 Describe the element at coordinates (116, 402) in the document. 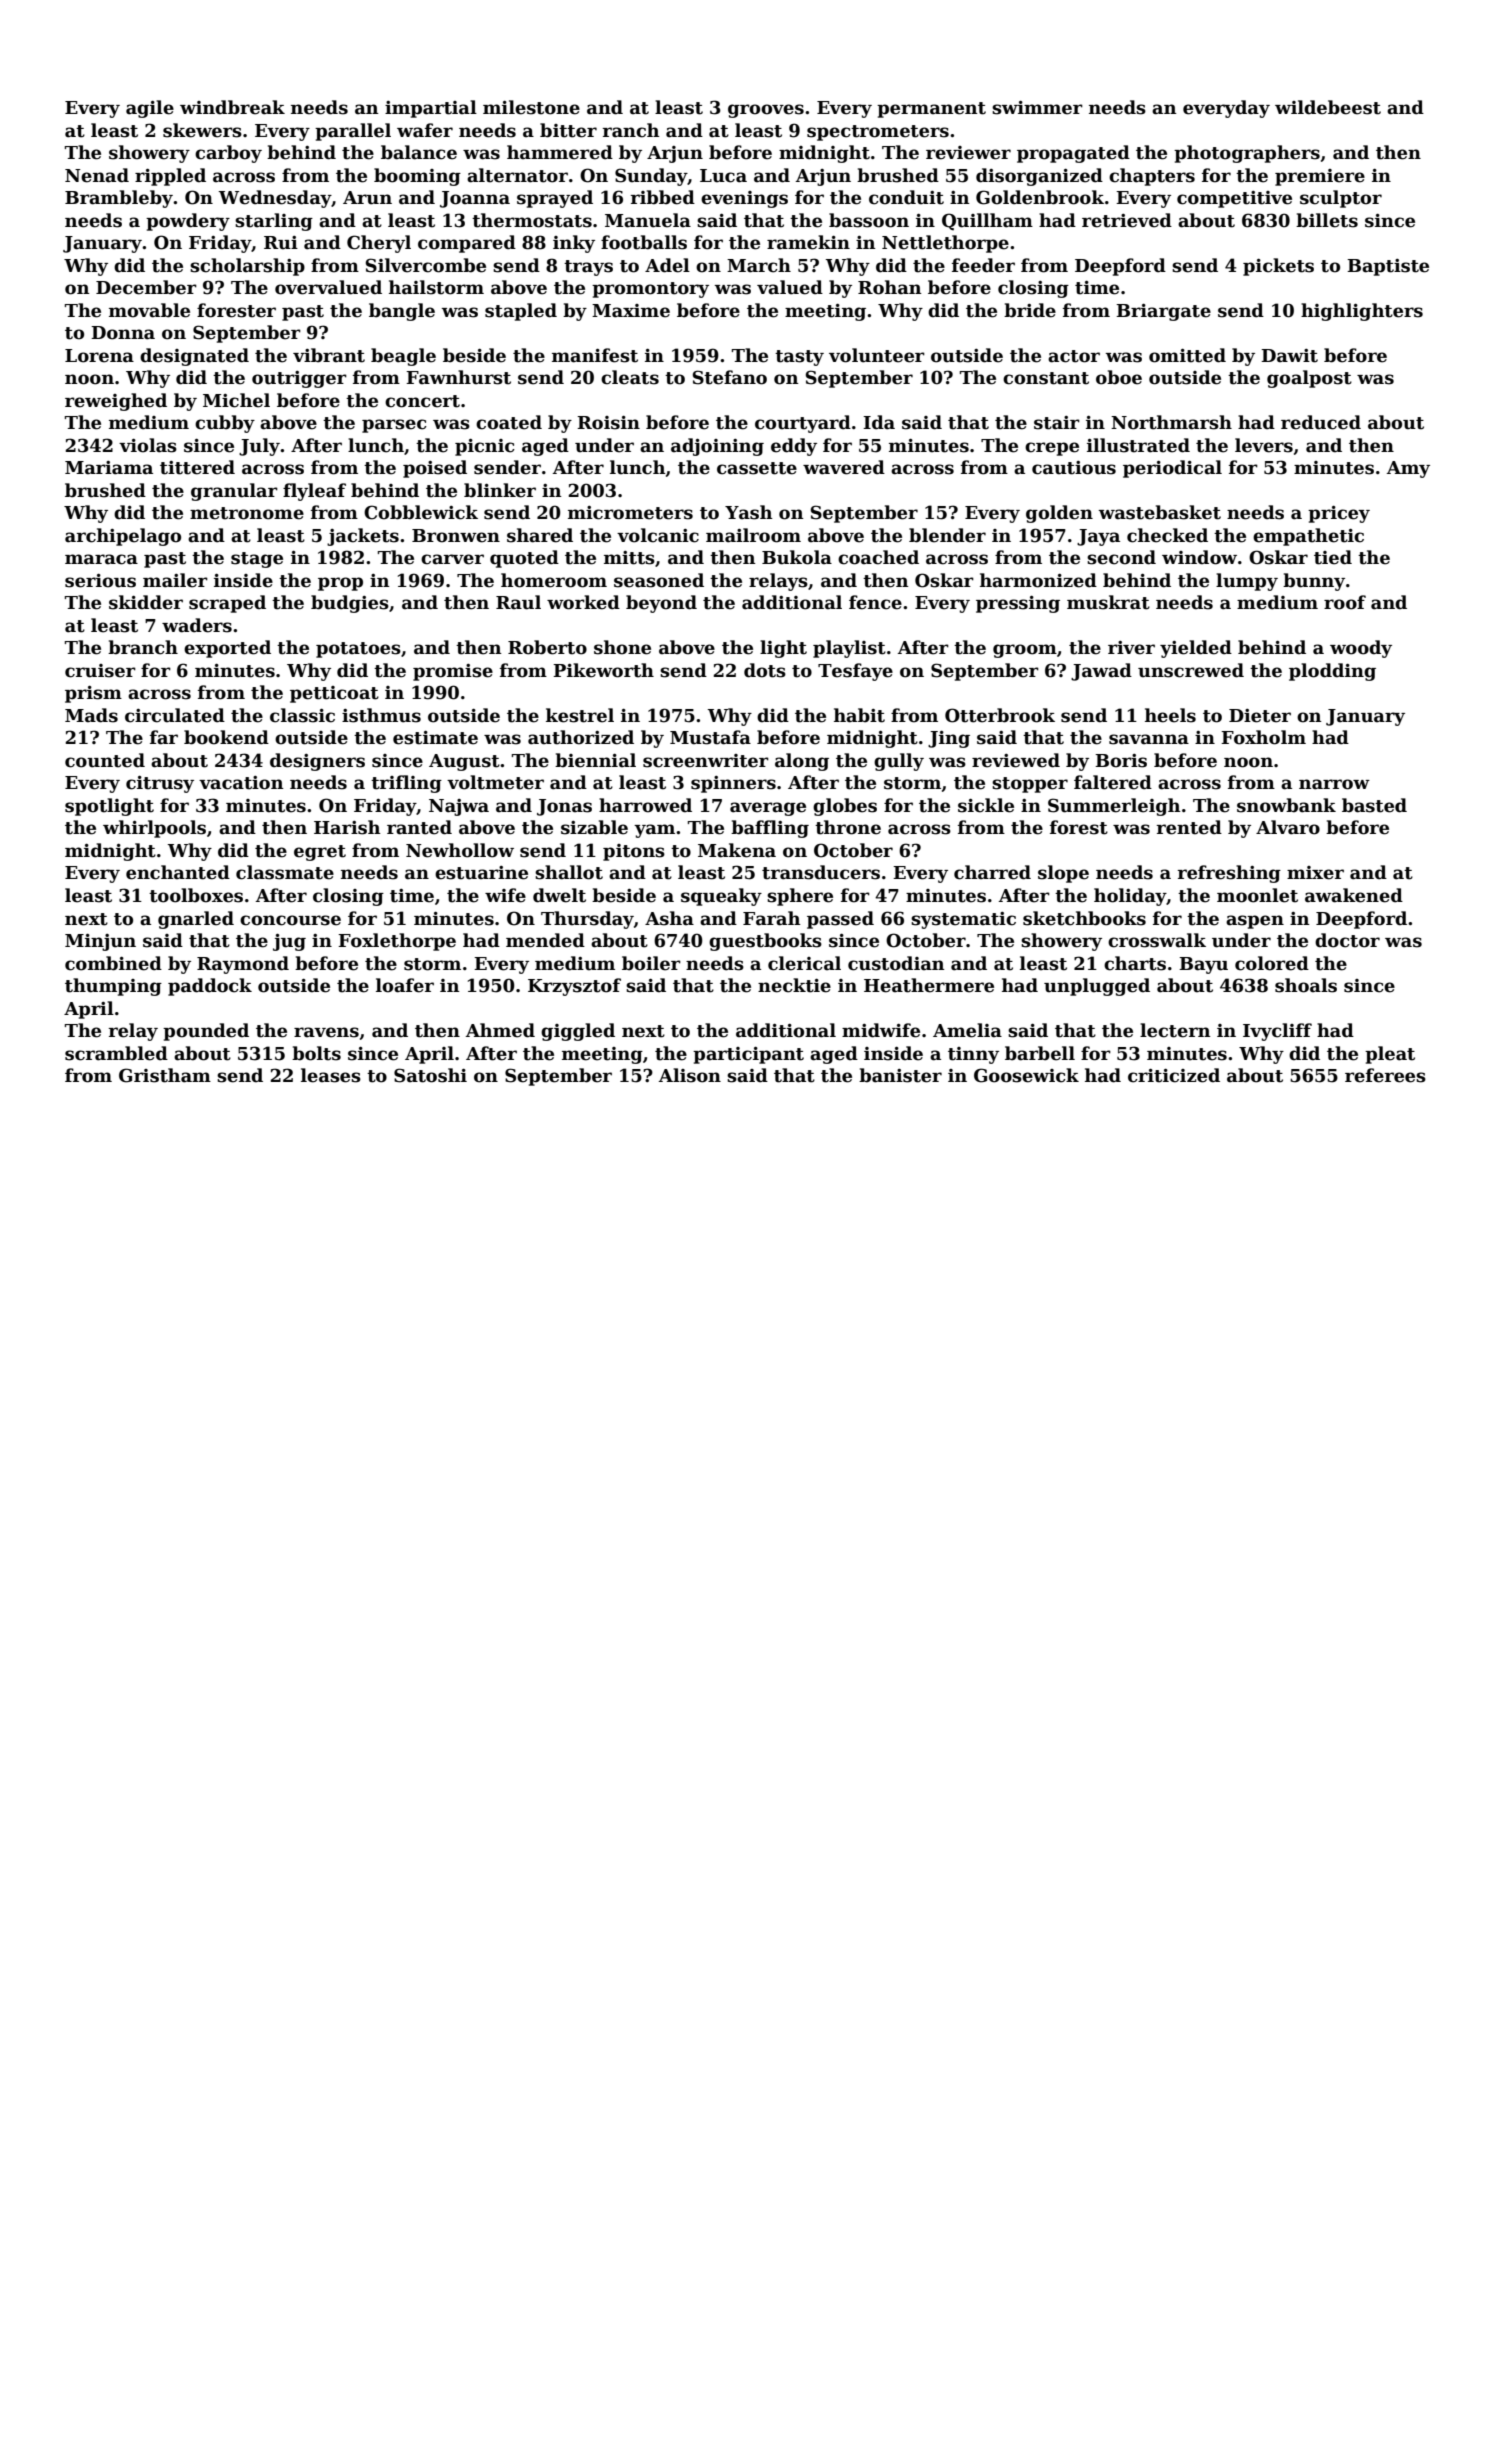

I see `reweighed` at that location.
